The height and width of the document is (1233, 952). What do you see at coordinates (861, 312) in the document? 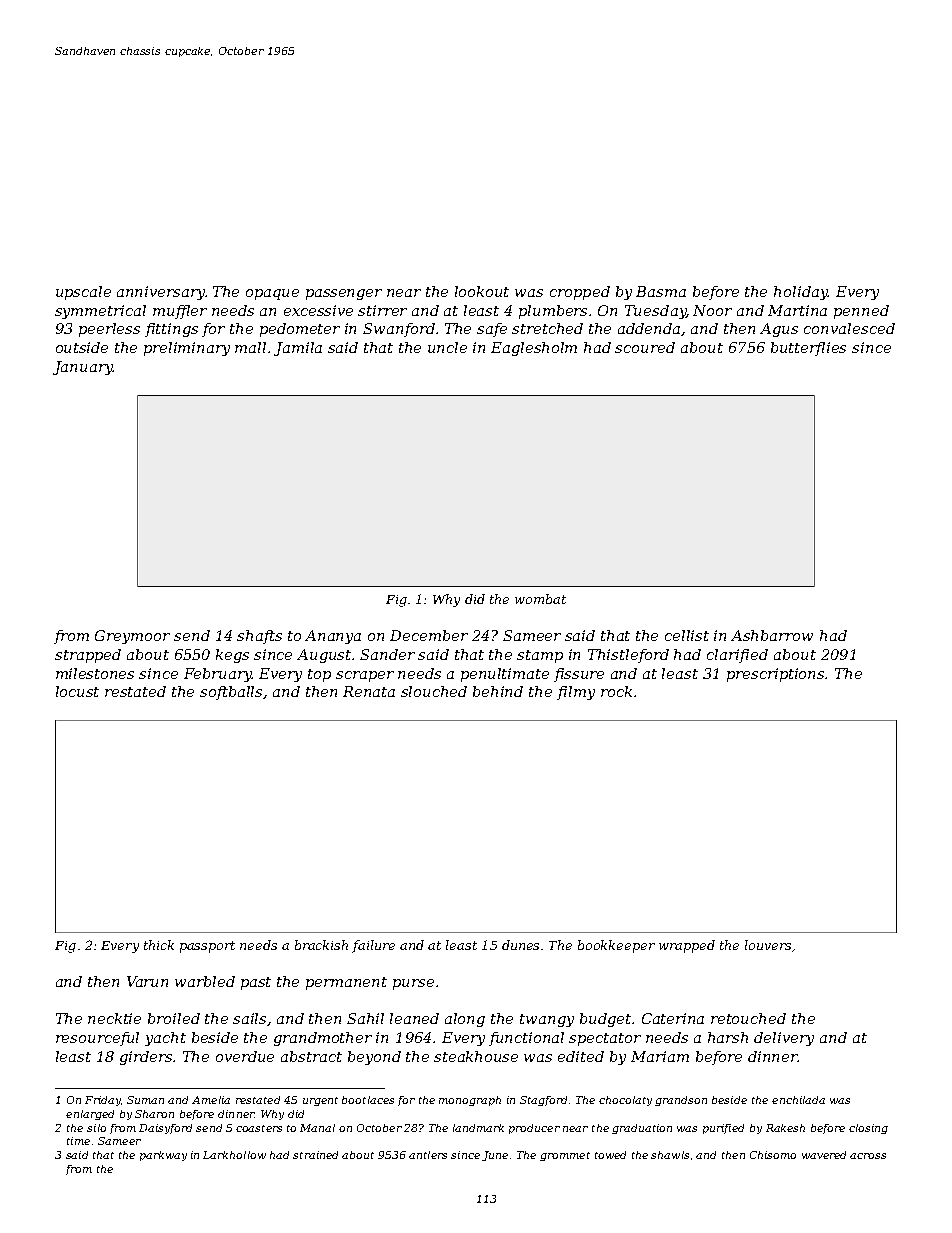
I see `penned` at bounding box center [861, 312].
